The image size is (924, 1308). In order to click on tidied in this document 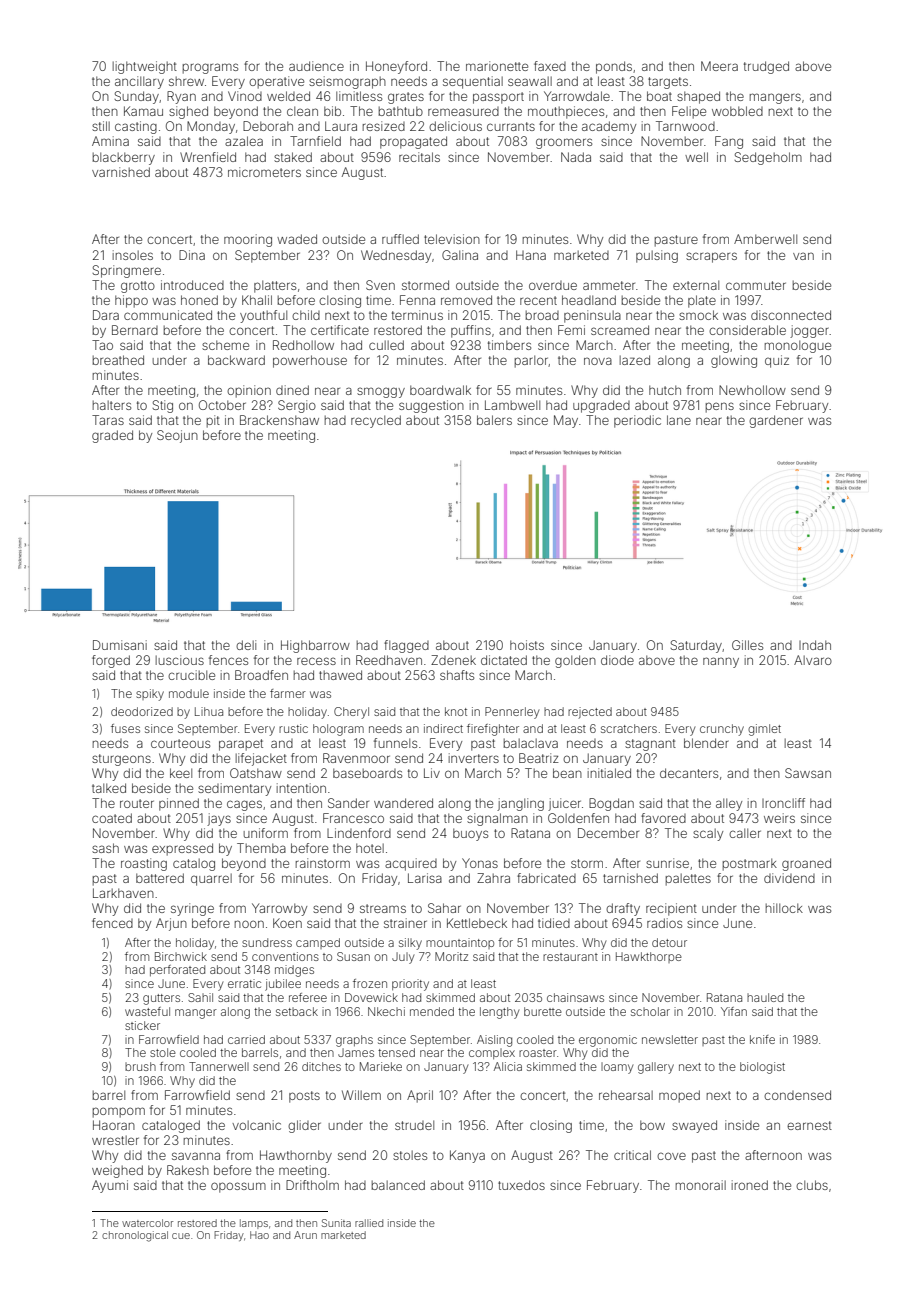, I will do `click(554, 923)`.
